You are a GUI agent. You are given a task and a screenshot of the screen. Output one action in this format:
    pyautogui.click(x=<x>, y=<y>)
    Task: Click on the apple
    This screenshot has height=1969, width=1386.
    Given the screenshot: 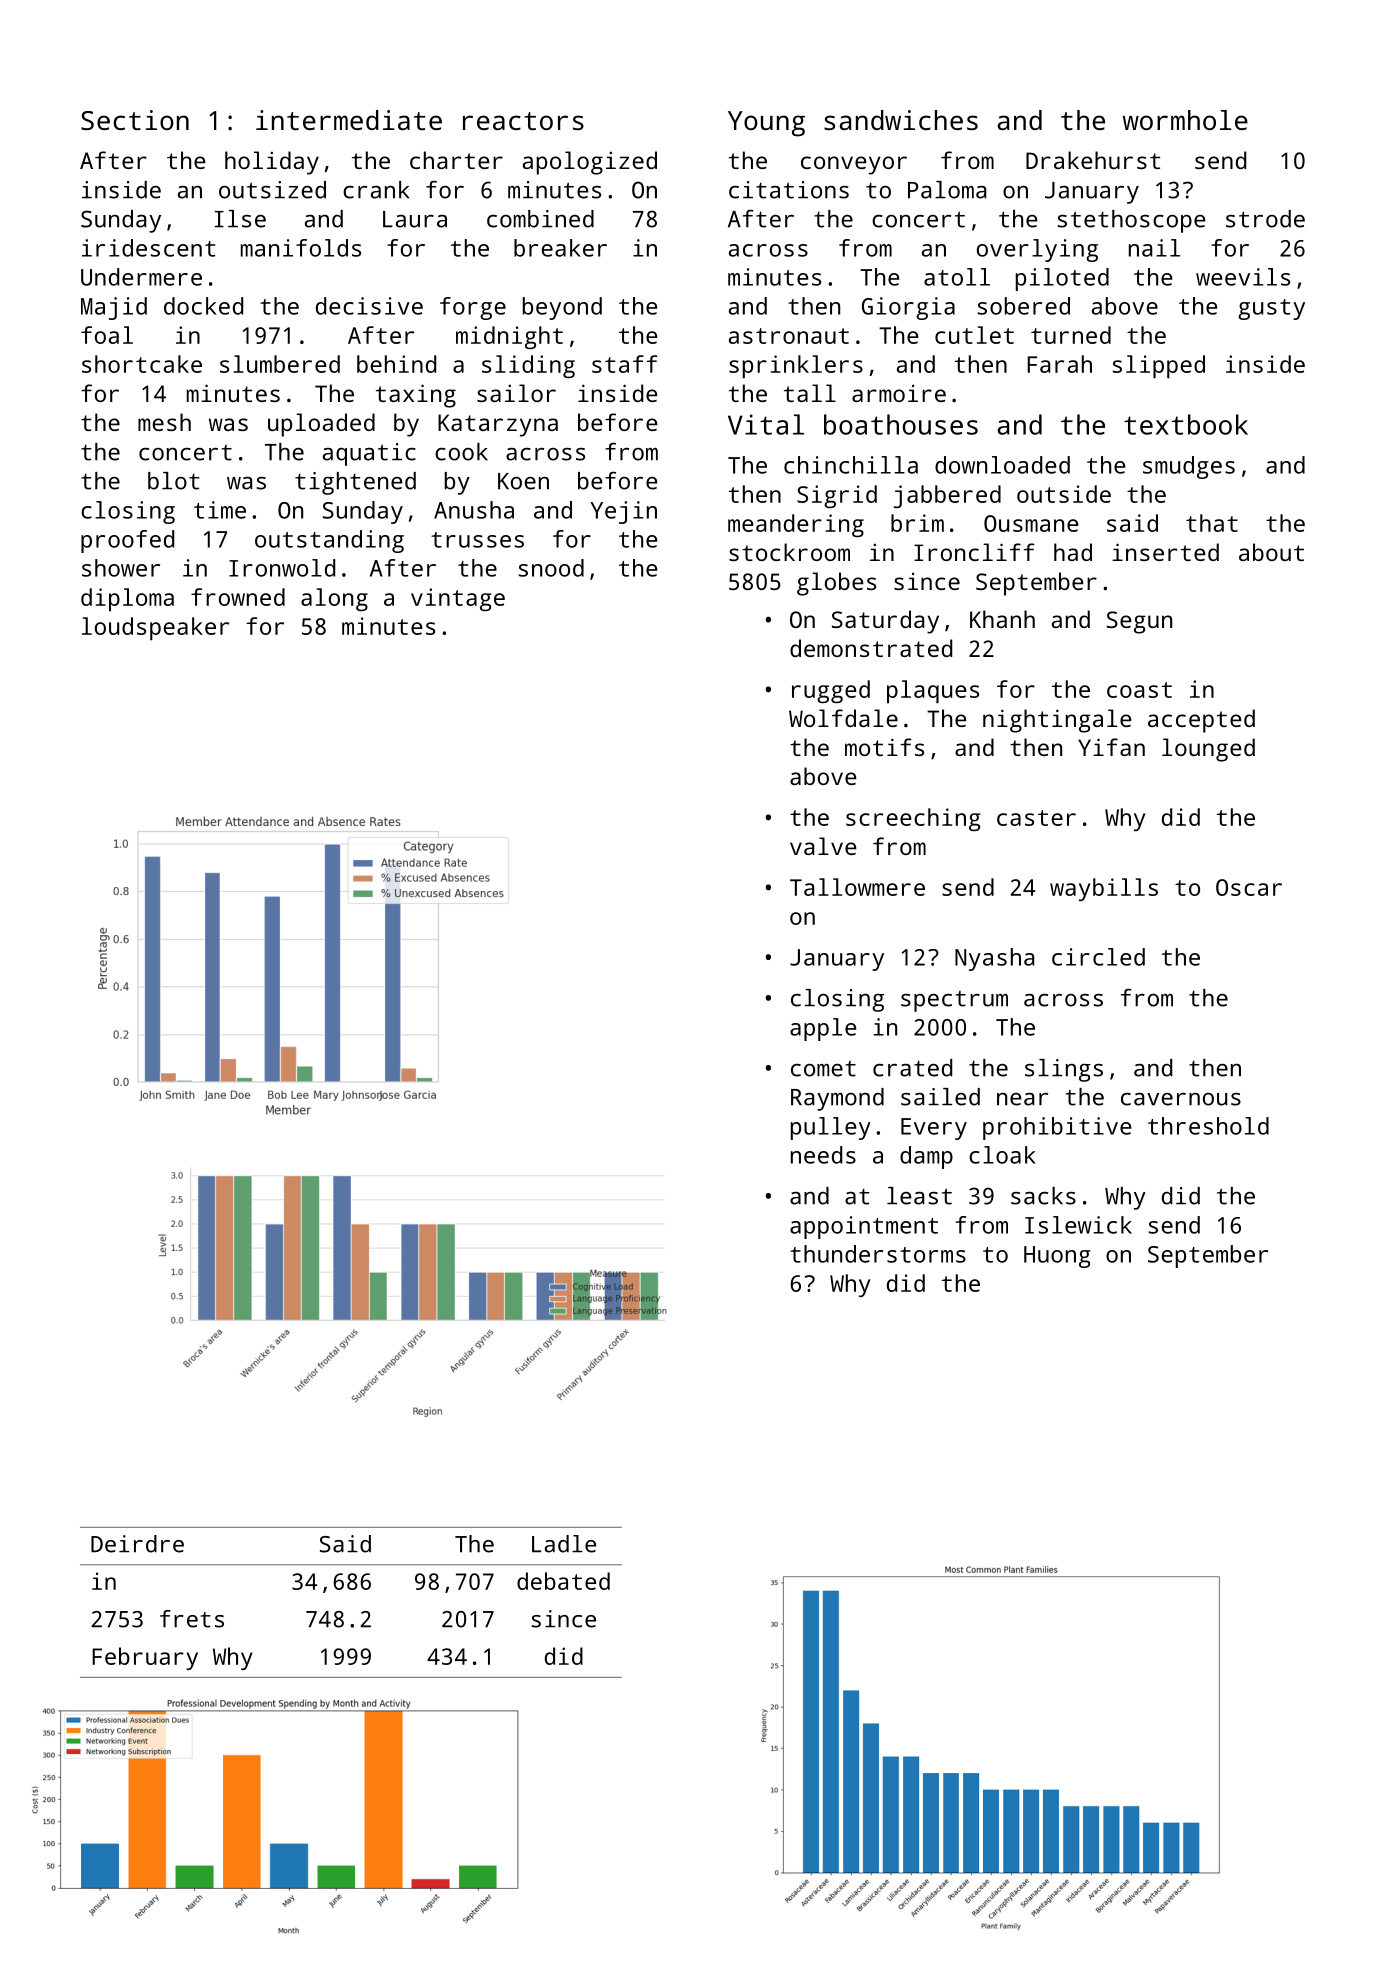 What is the action you would take?
    pyautogui.click(x=823, y=1029)
